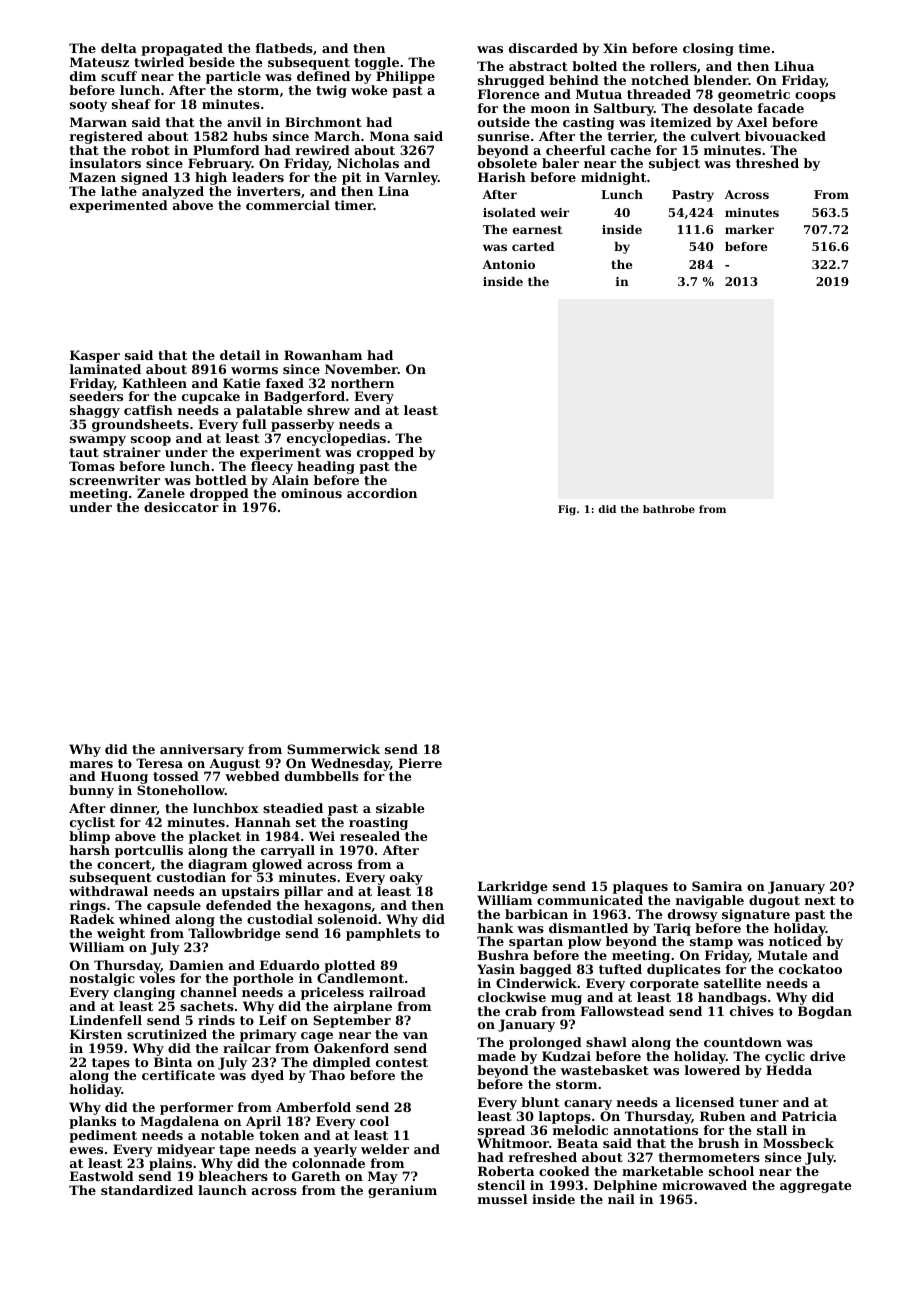 Image resolution: width=924 pixels, height=1308 pixels. I want to click on bathrobe, so click(669, 509).
